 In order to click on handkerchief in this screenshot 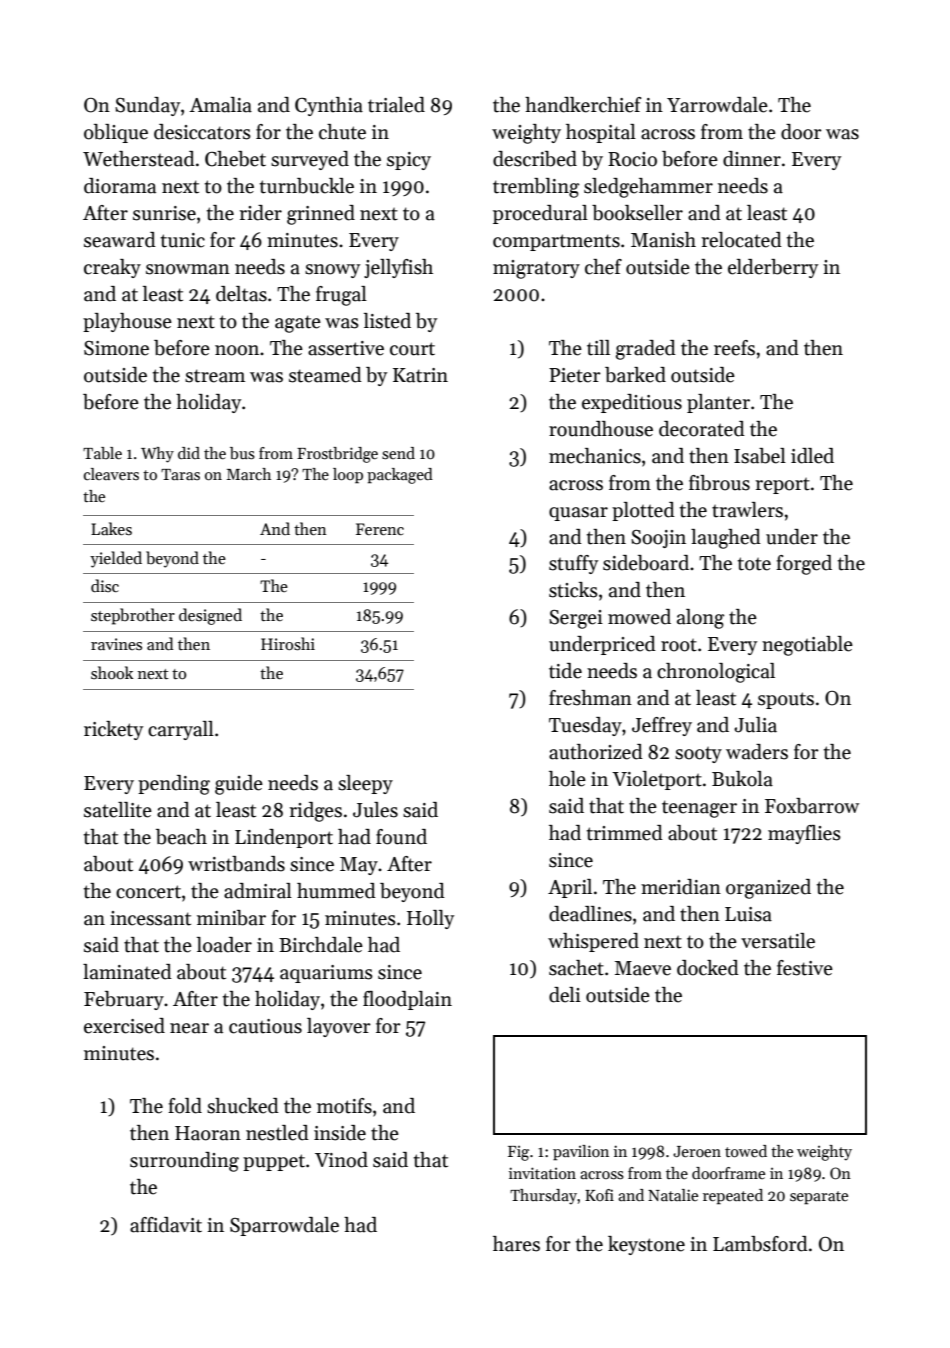, I will do `click(583, 105)`.
